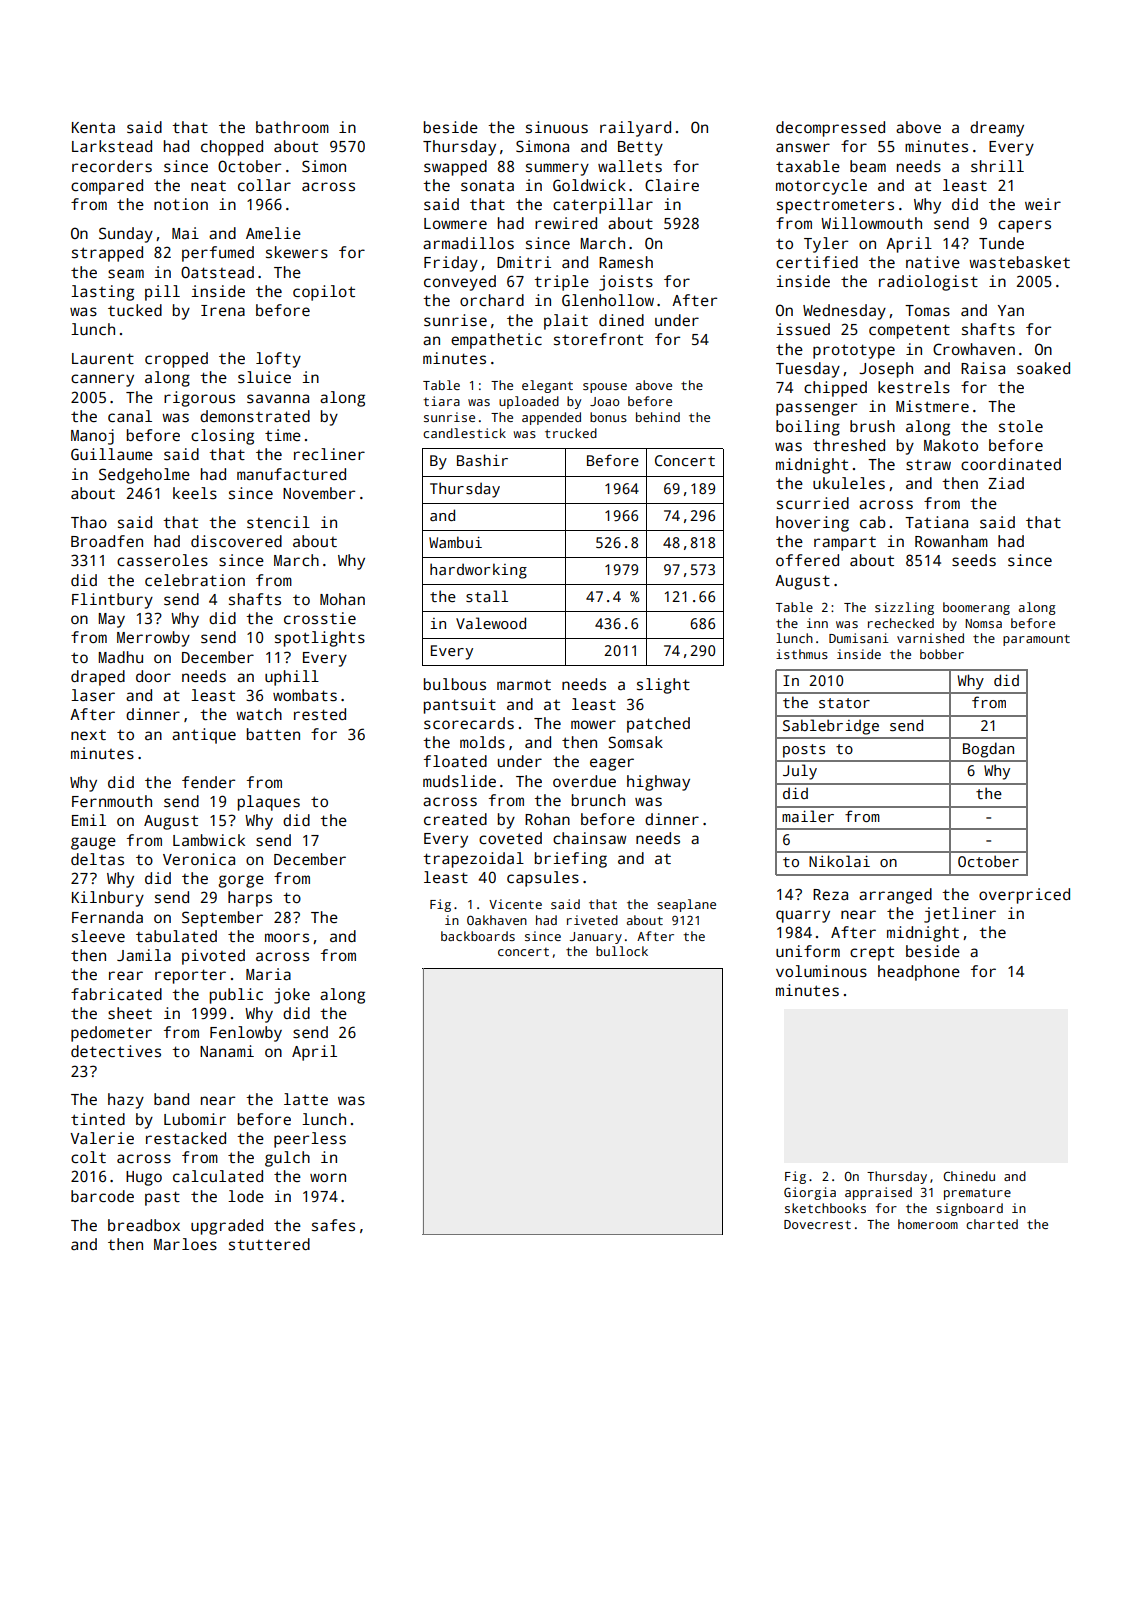  Describe the element at coordinates (808, 816) in the document. I see `mailer` at that location.
